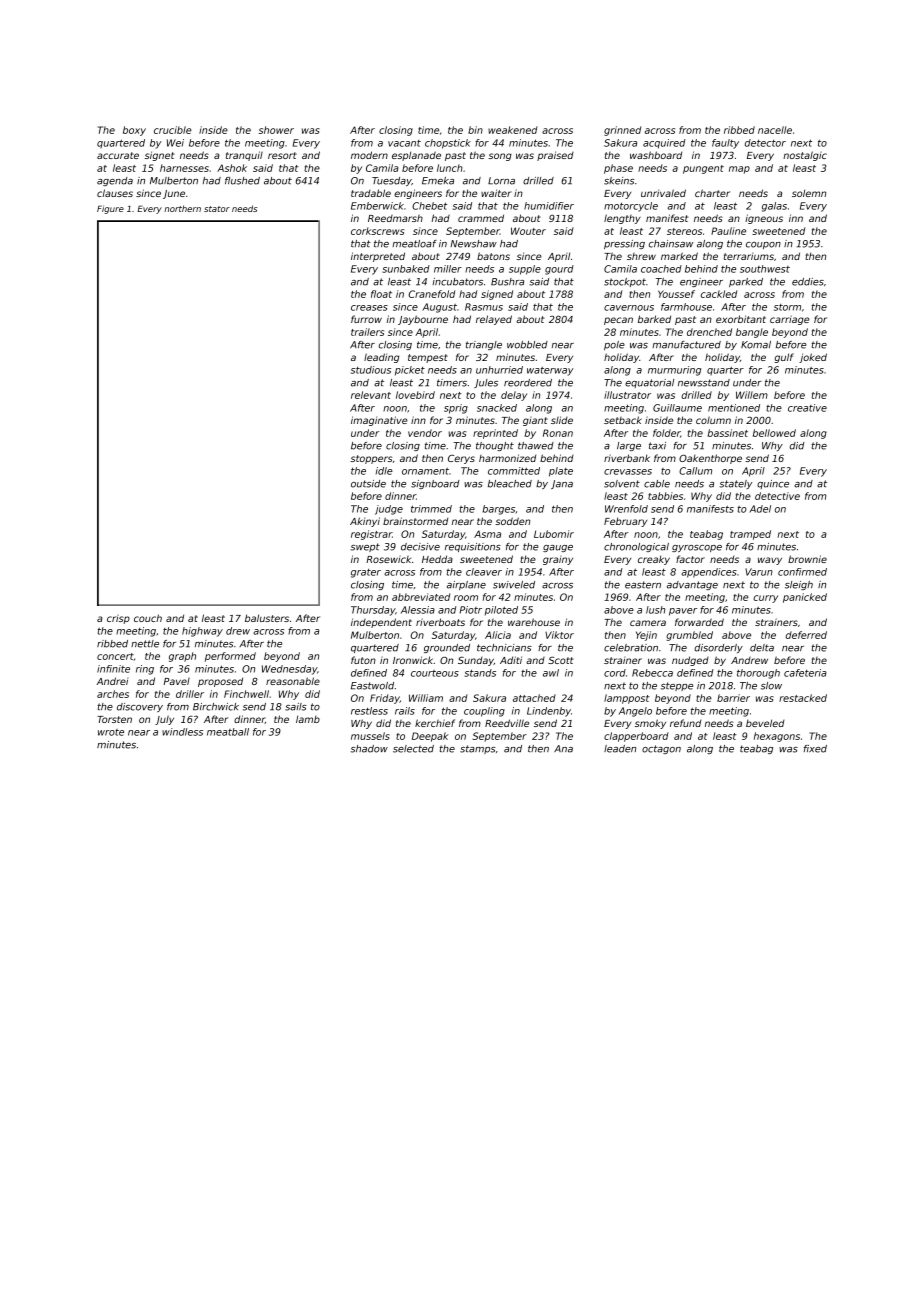 The image size is (924, 1308). Describe the element at coordinates (718, 648) in the screenshot. I see `disorderly` at that location.
